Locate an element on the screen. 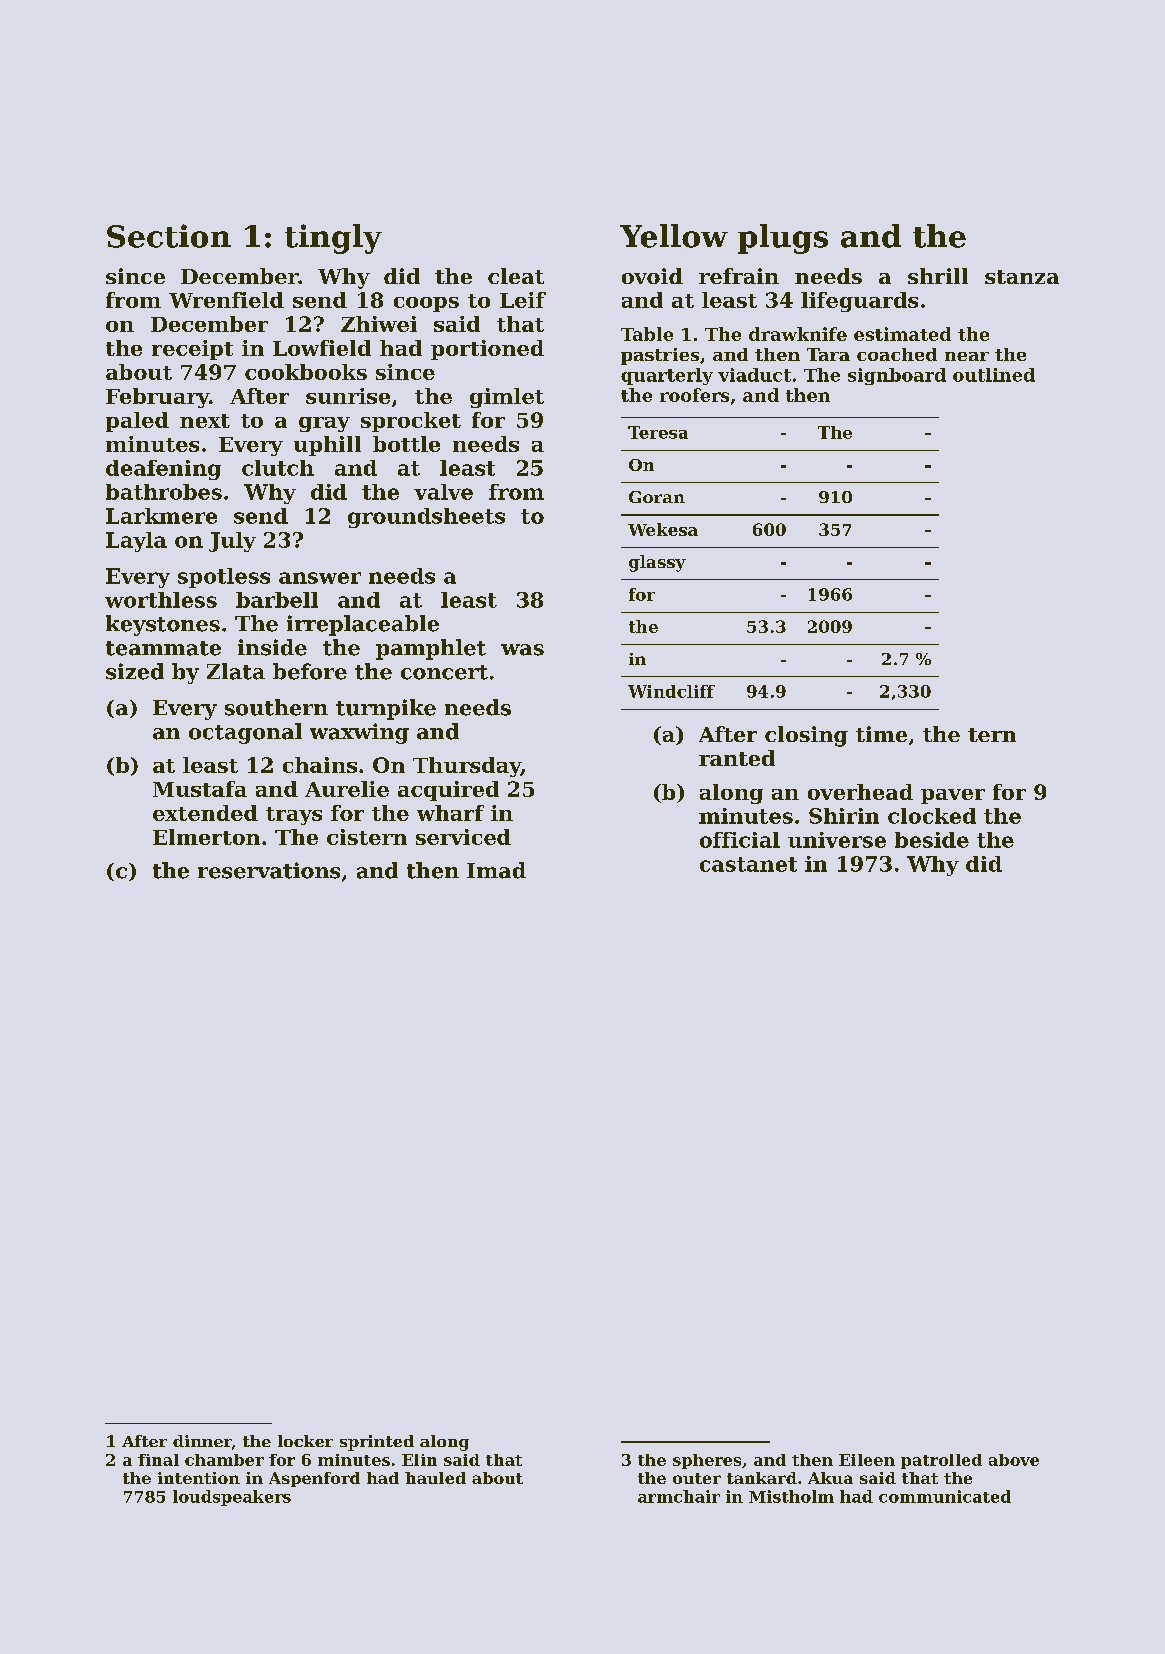 This screenshot has height=1654, width=1165. stanza is located at coordinates (1022, 277).
